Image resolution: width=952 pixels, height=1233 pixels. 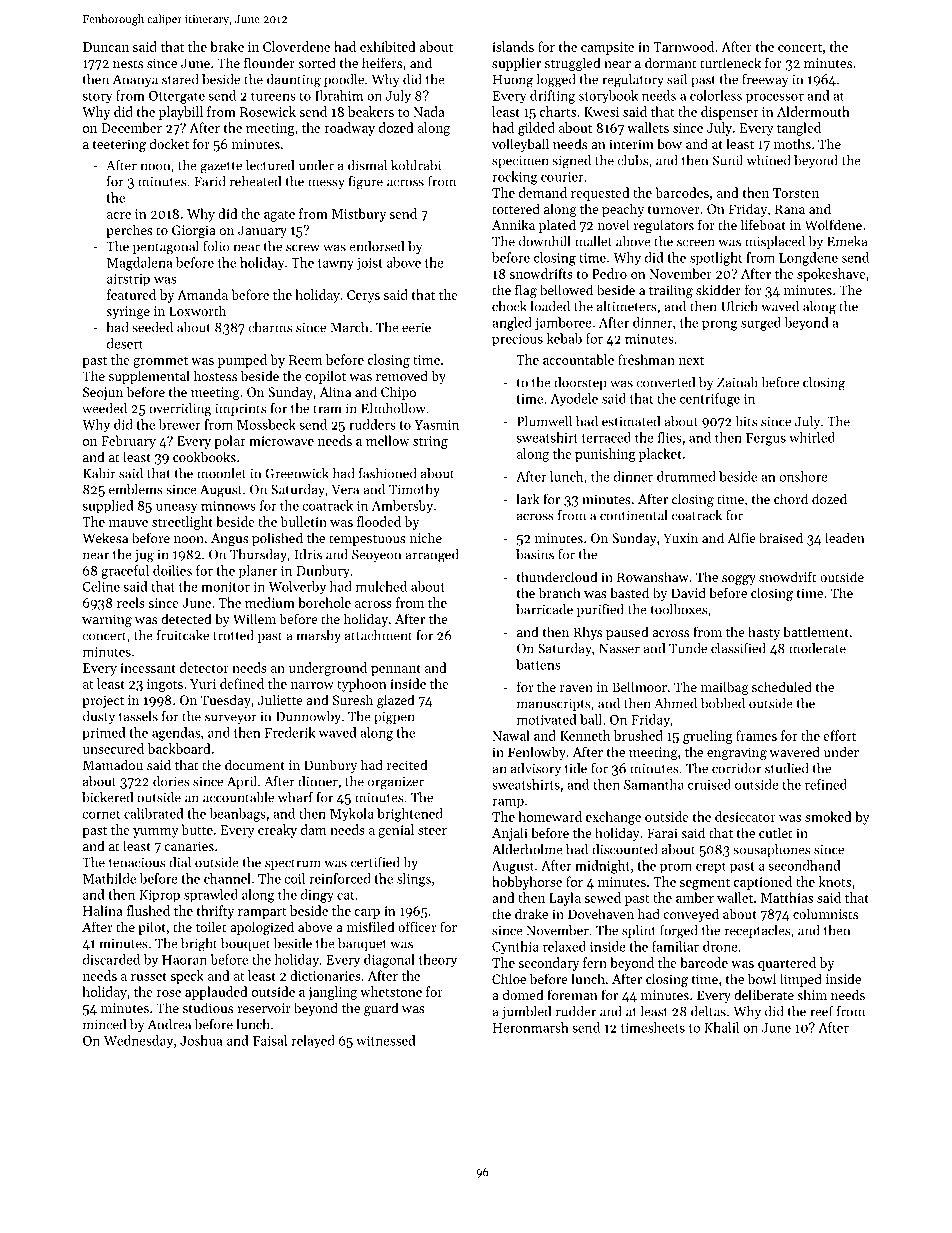 What do you see at coordinates (388, 473) in the screenshot?
I see `fashioned` at bounding box center [388, 473].
